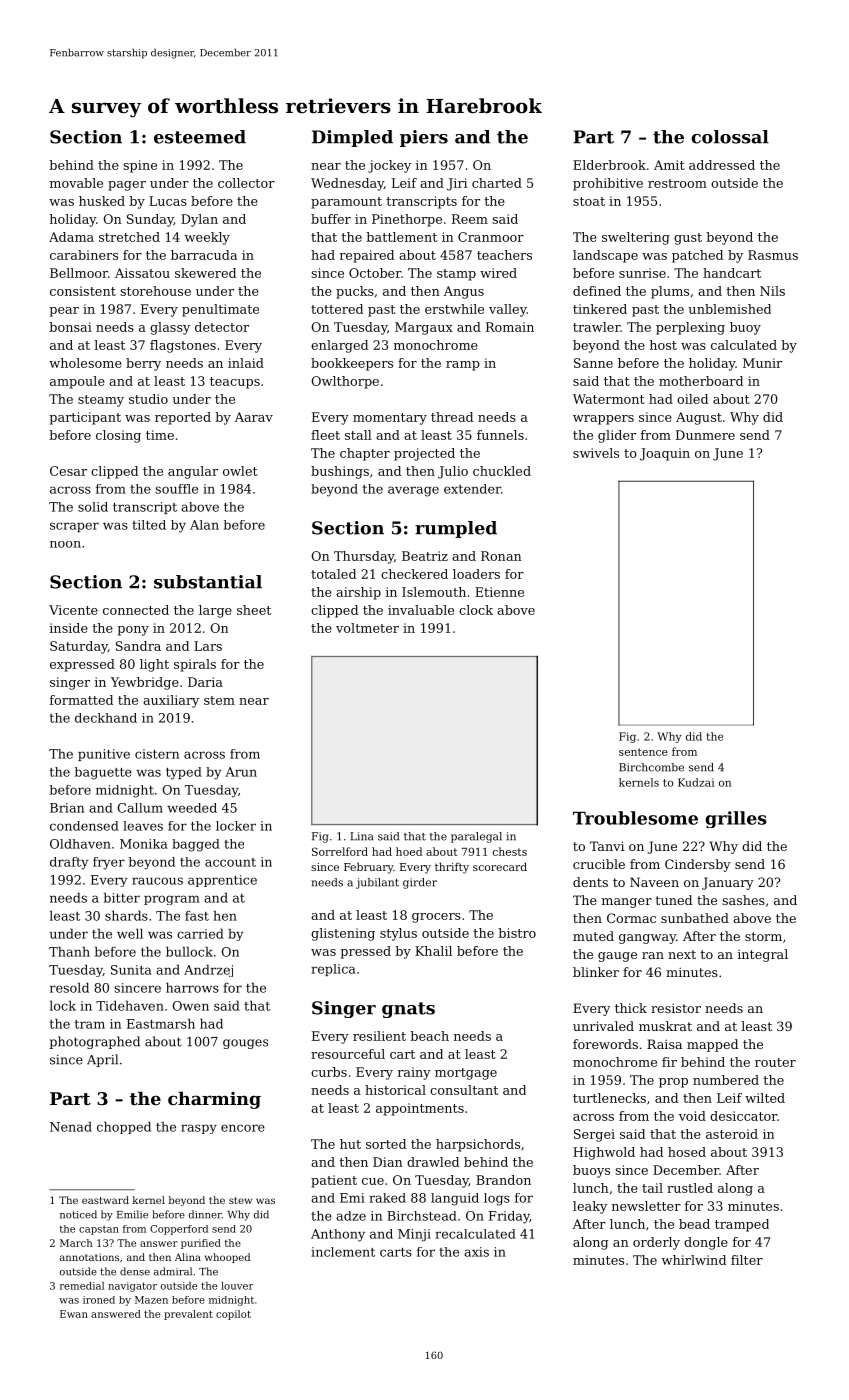 The image size is (849, 1400). I want to click on Etienne, so click(499, 592).
